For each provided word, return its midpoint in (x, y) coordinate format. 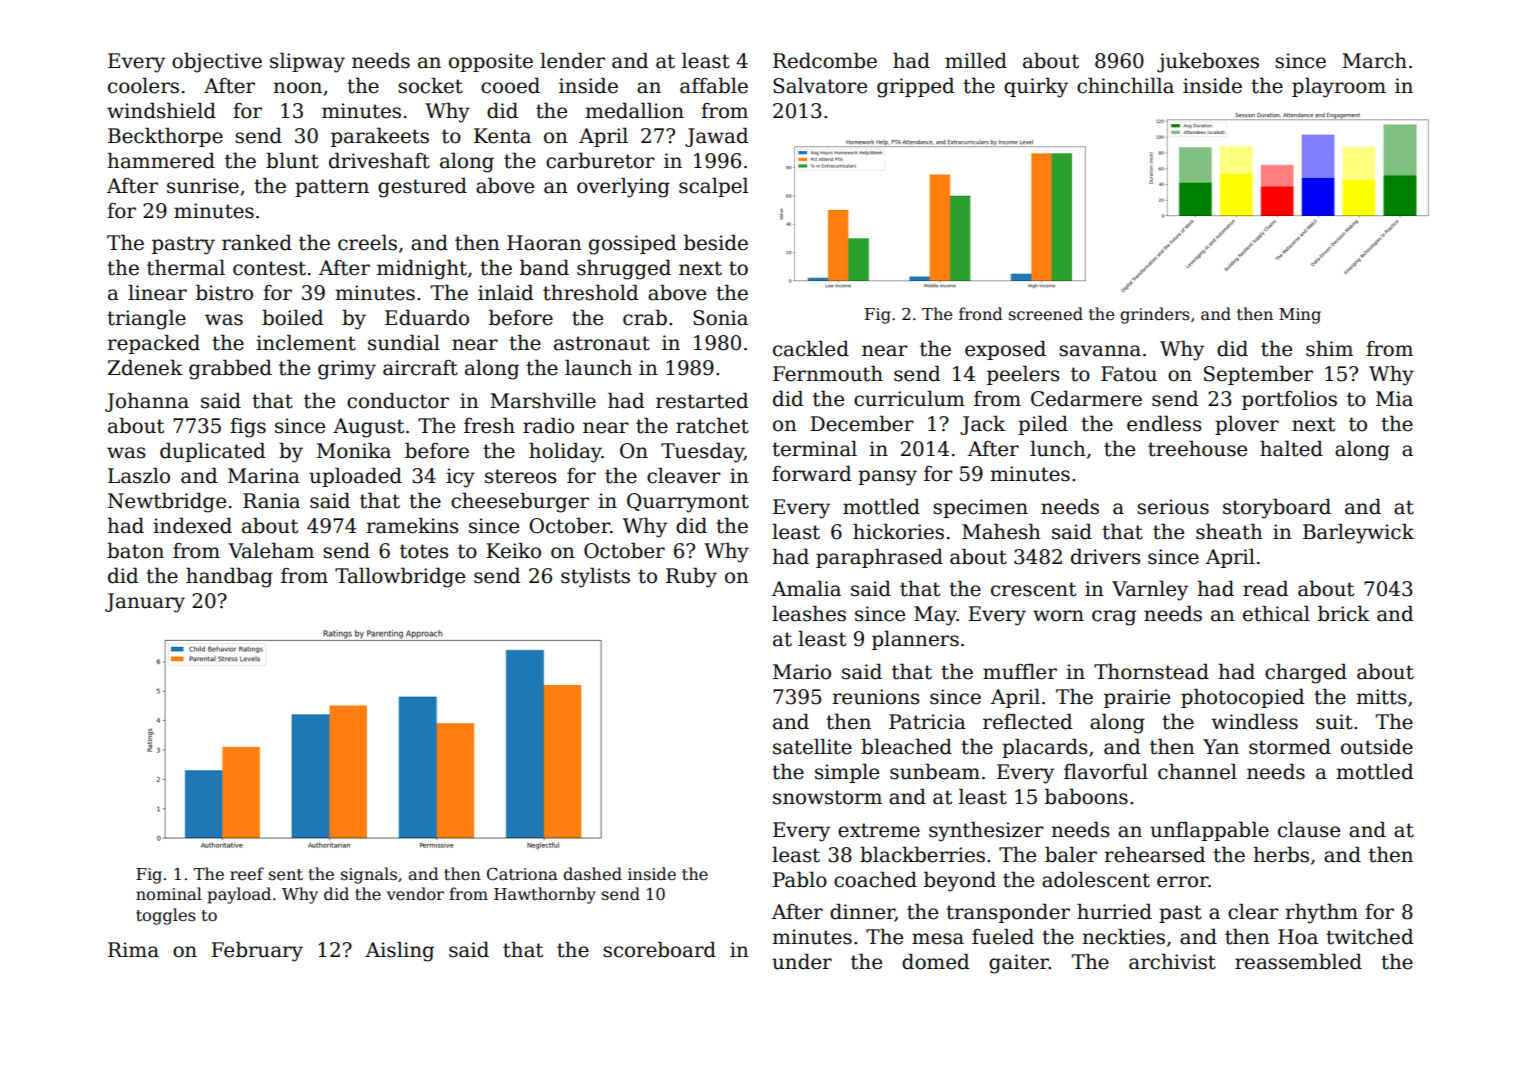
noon (297, 88)
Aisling (399, 952)
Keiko (513, 551)
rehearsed (1154, 855)
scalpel (713, 187)
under (802, 962)
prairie (1137, 698)
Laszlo (139, 476)
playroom (1339, 88)
